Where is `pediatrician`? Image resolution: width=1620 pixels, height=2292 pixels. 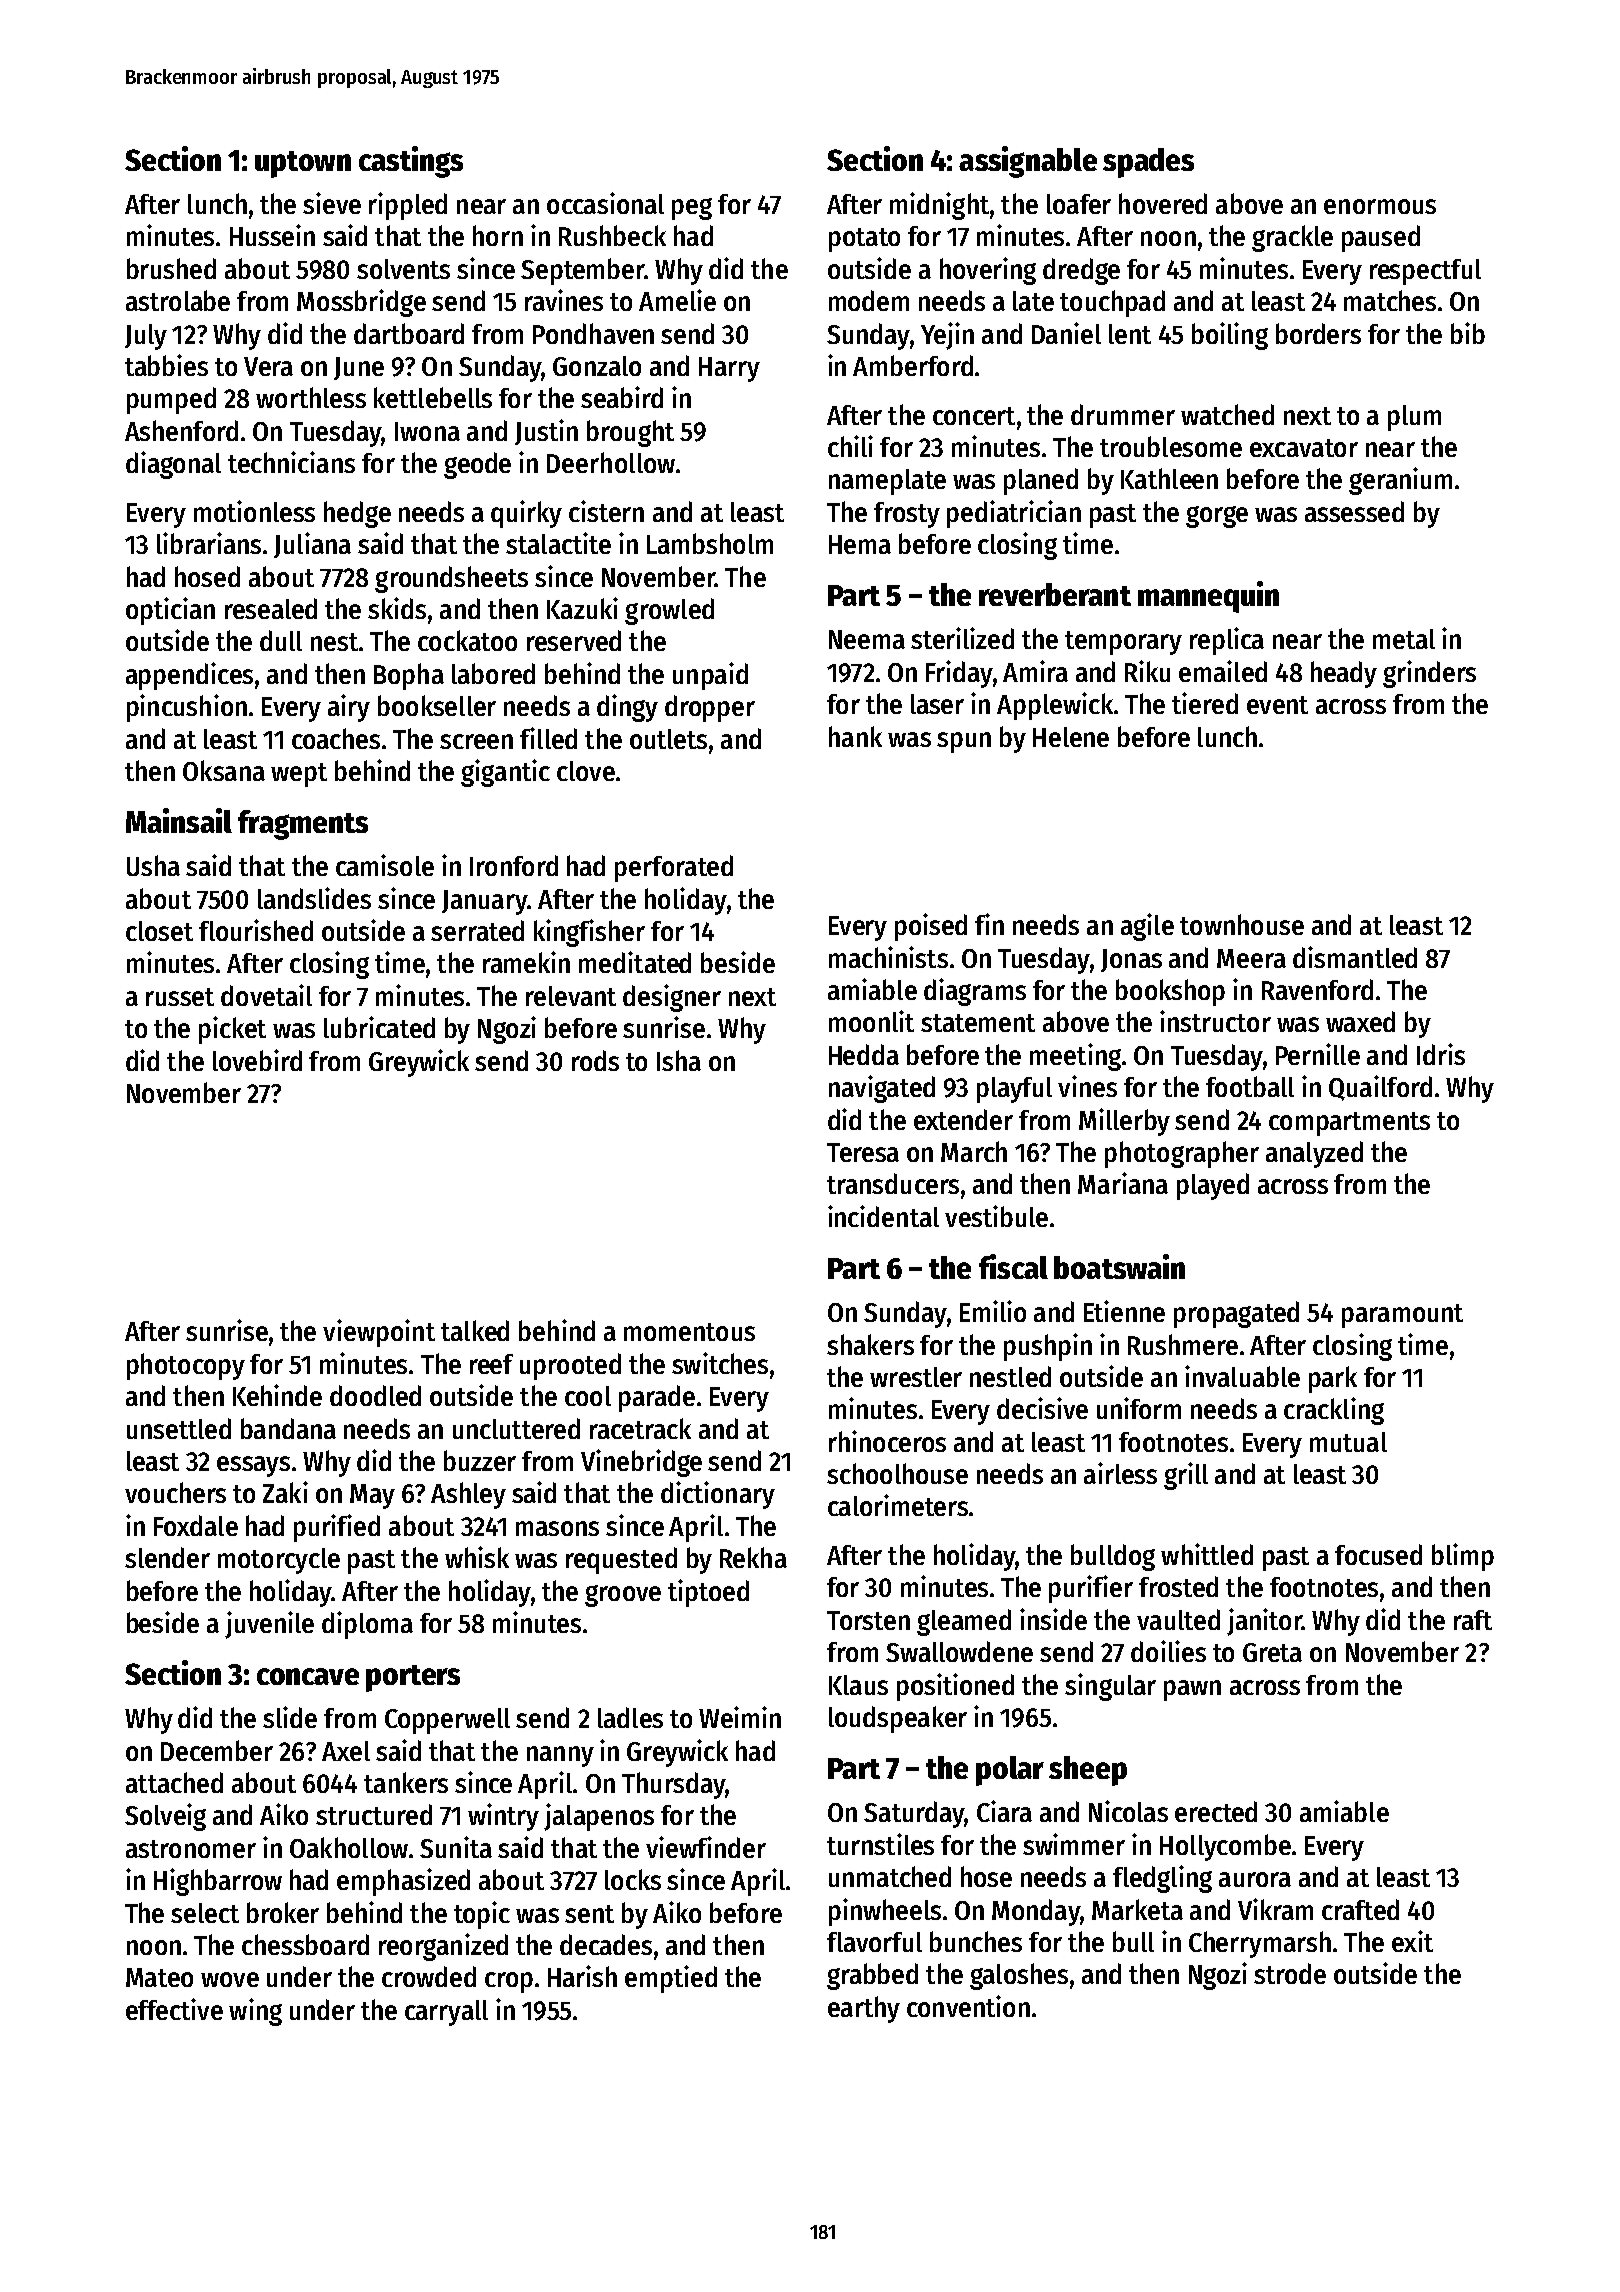
pediatrician is located at coordinates (1014, 514).
